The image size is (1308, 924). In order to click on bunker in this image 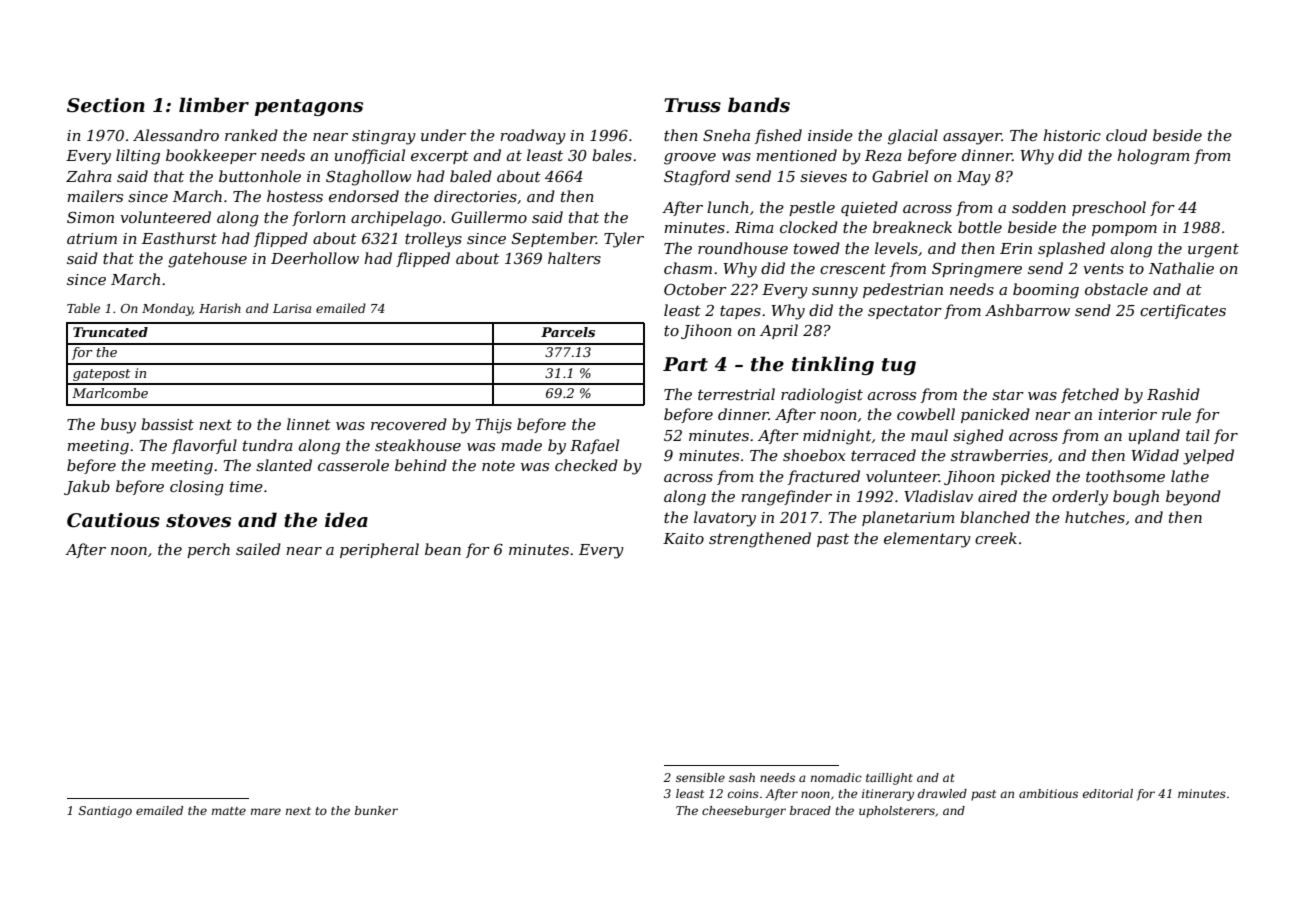, I will do `click(376, 810)`.
